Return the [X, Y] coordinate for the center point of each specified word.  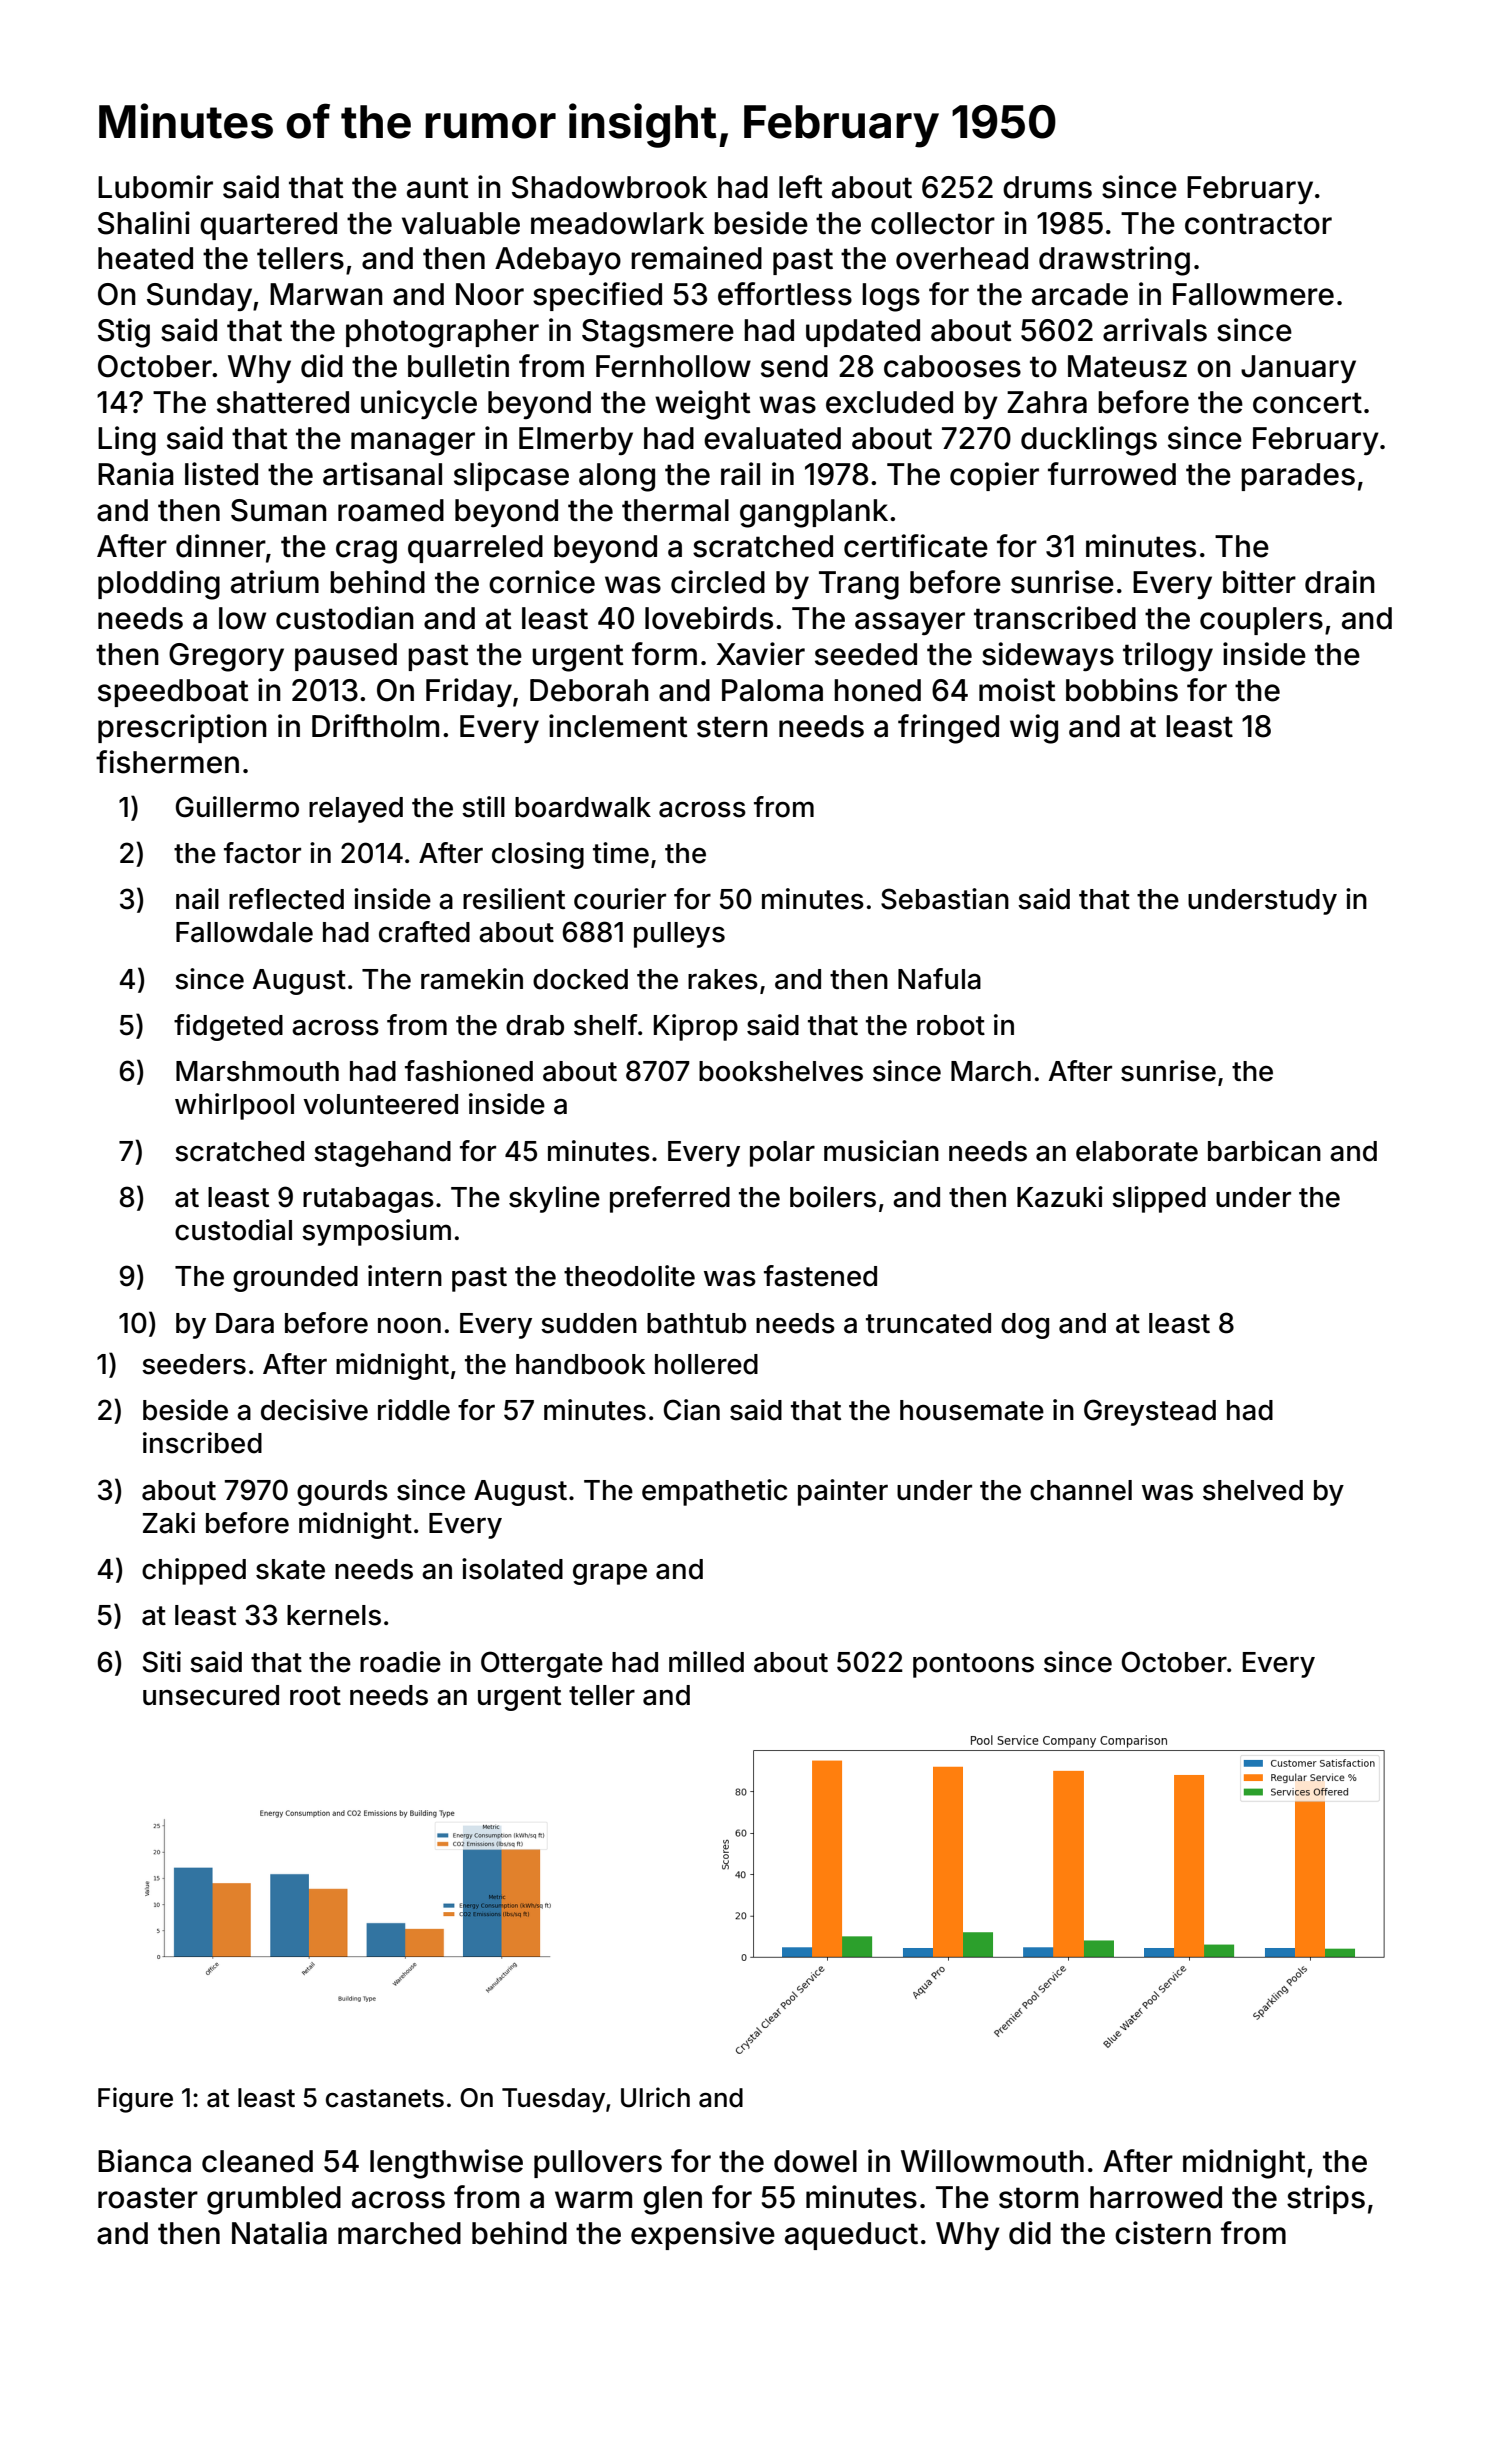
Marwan [326, 294]
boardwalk [583, 807]
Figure [135, 2100]
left [801, 187]
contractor [1258, 224]
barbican [1264, 1151]
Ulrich [655, 2097]
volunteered [380, 1104]
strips [1326, 2199]
